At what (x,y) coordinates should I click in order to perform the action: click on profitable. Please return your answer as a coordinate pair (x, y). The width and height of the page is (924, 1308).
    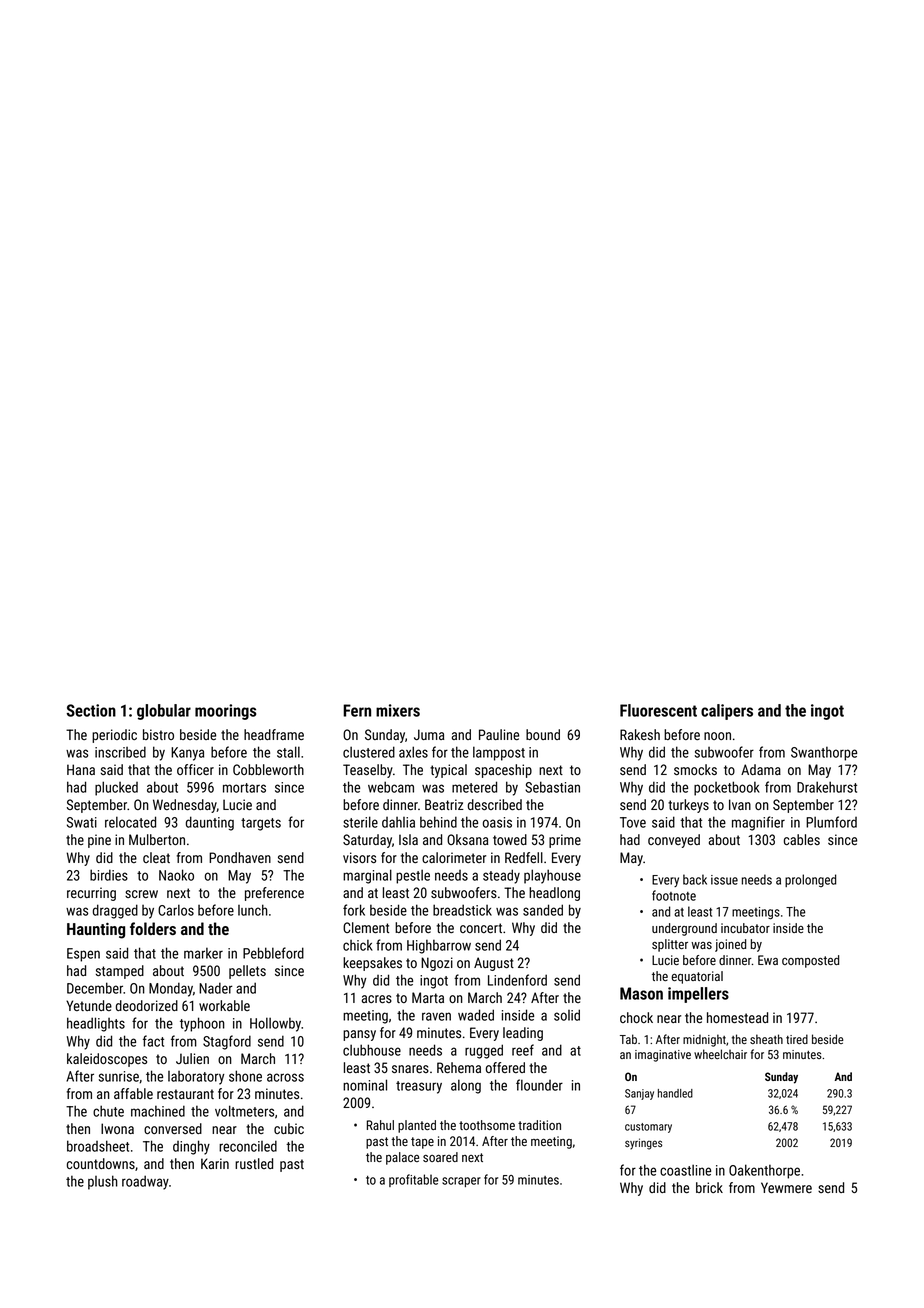
    Looking at the image, I should click on (413, 1180).
